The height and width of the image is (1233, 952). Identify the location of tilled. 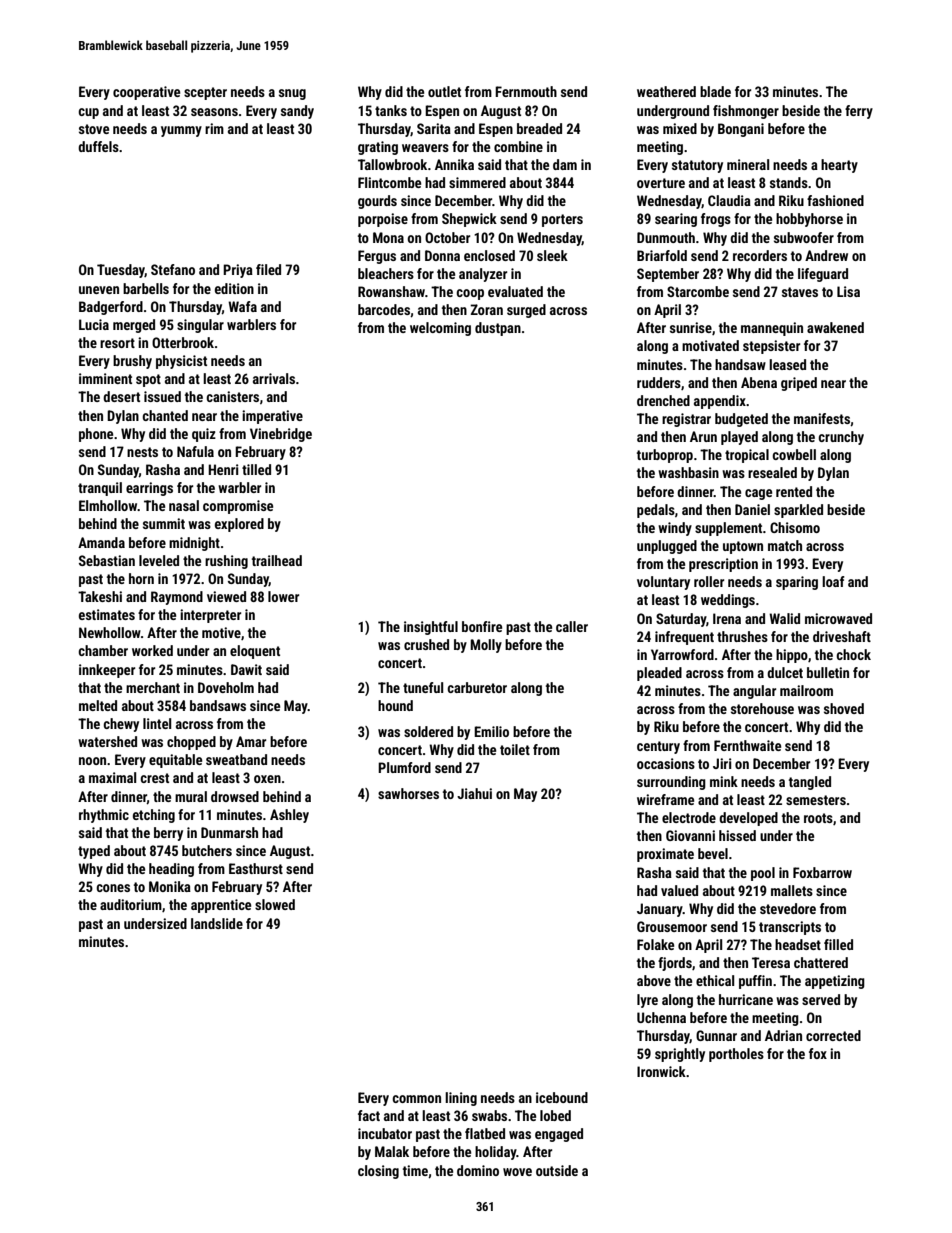
(256, 469).
